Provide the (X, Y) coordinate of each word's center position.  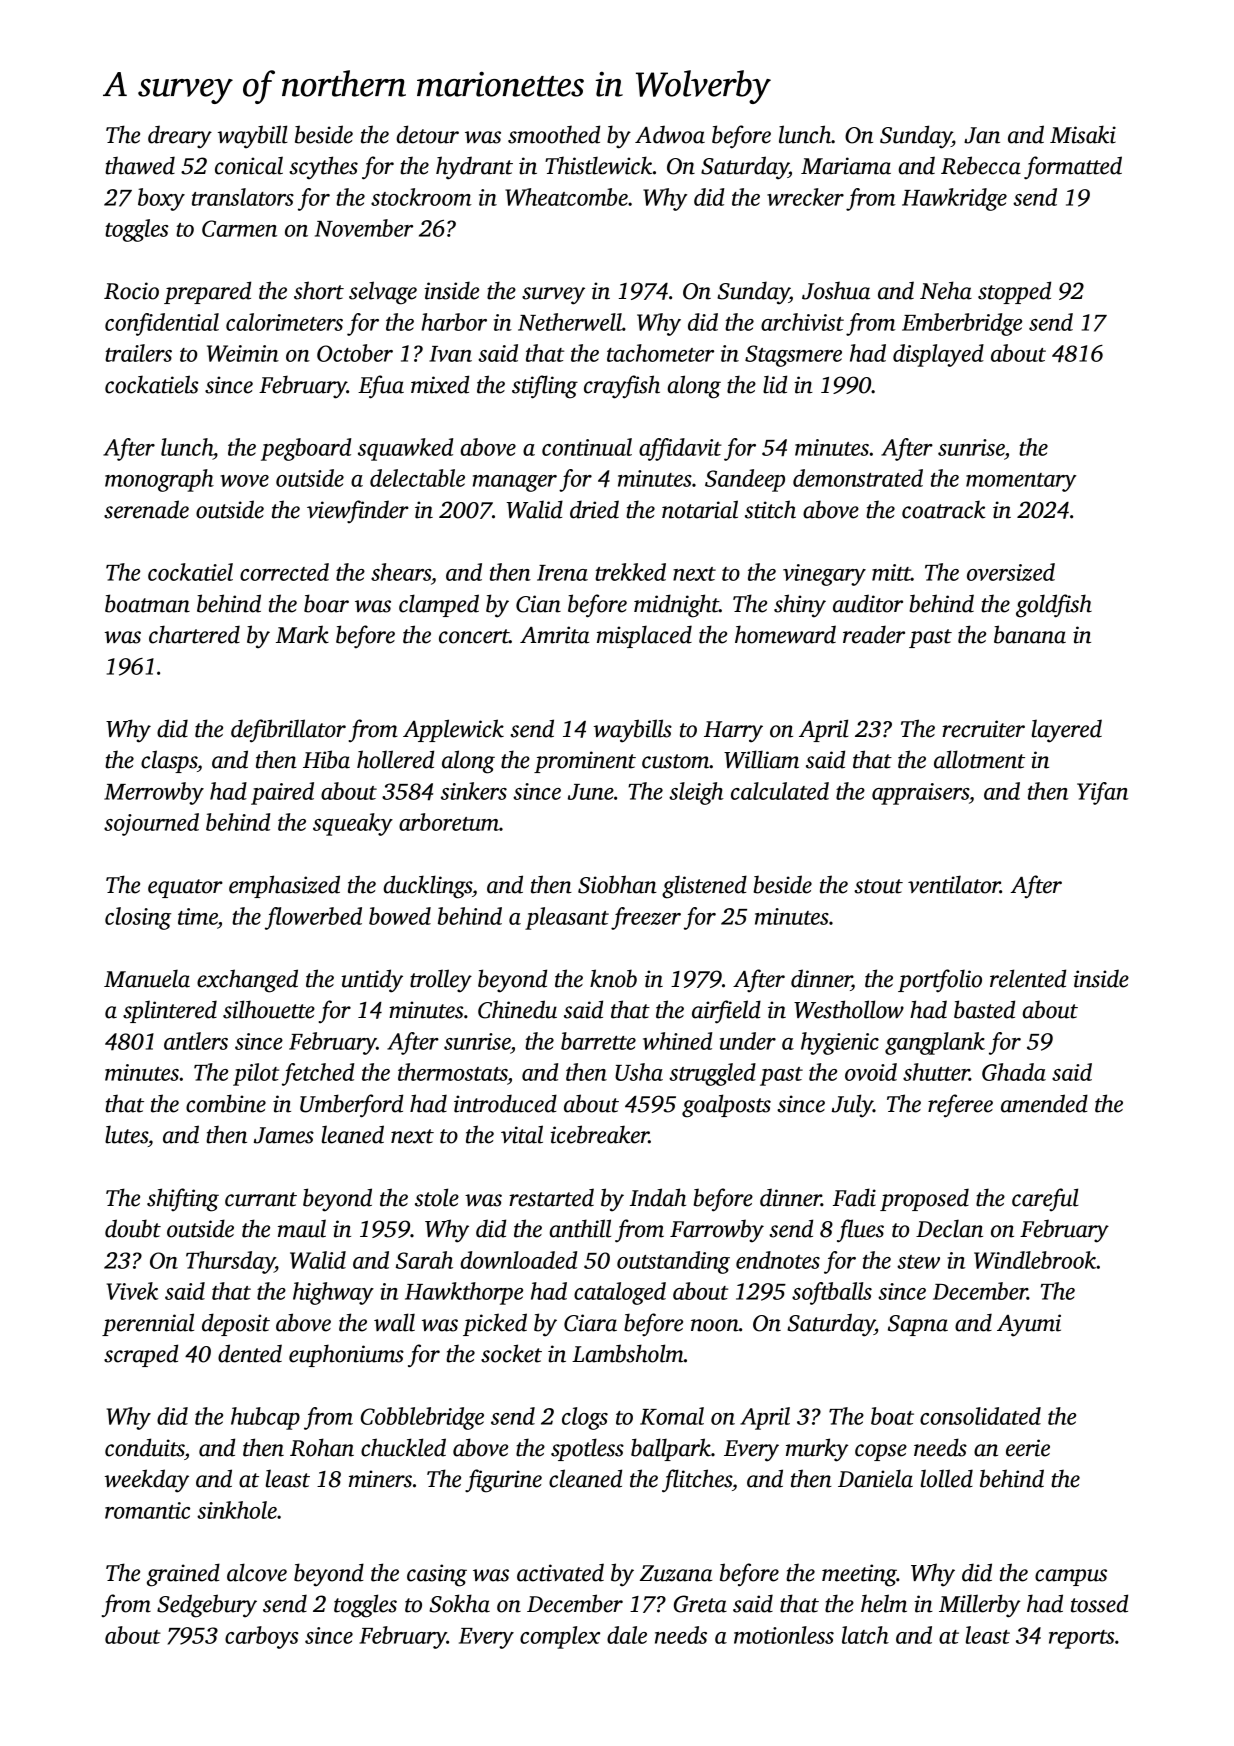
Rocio (131, 291)
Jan (982, 135)
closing (138, 918)
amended (1044, 1103)
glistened (704, 887)
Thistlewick (598, 165)
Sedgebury (207, 1606)
